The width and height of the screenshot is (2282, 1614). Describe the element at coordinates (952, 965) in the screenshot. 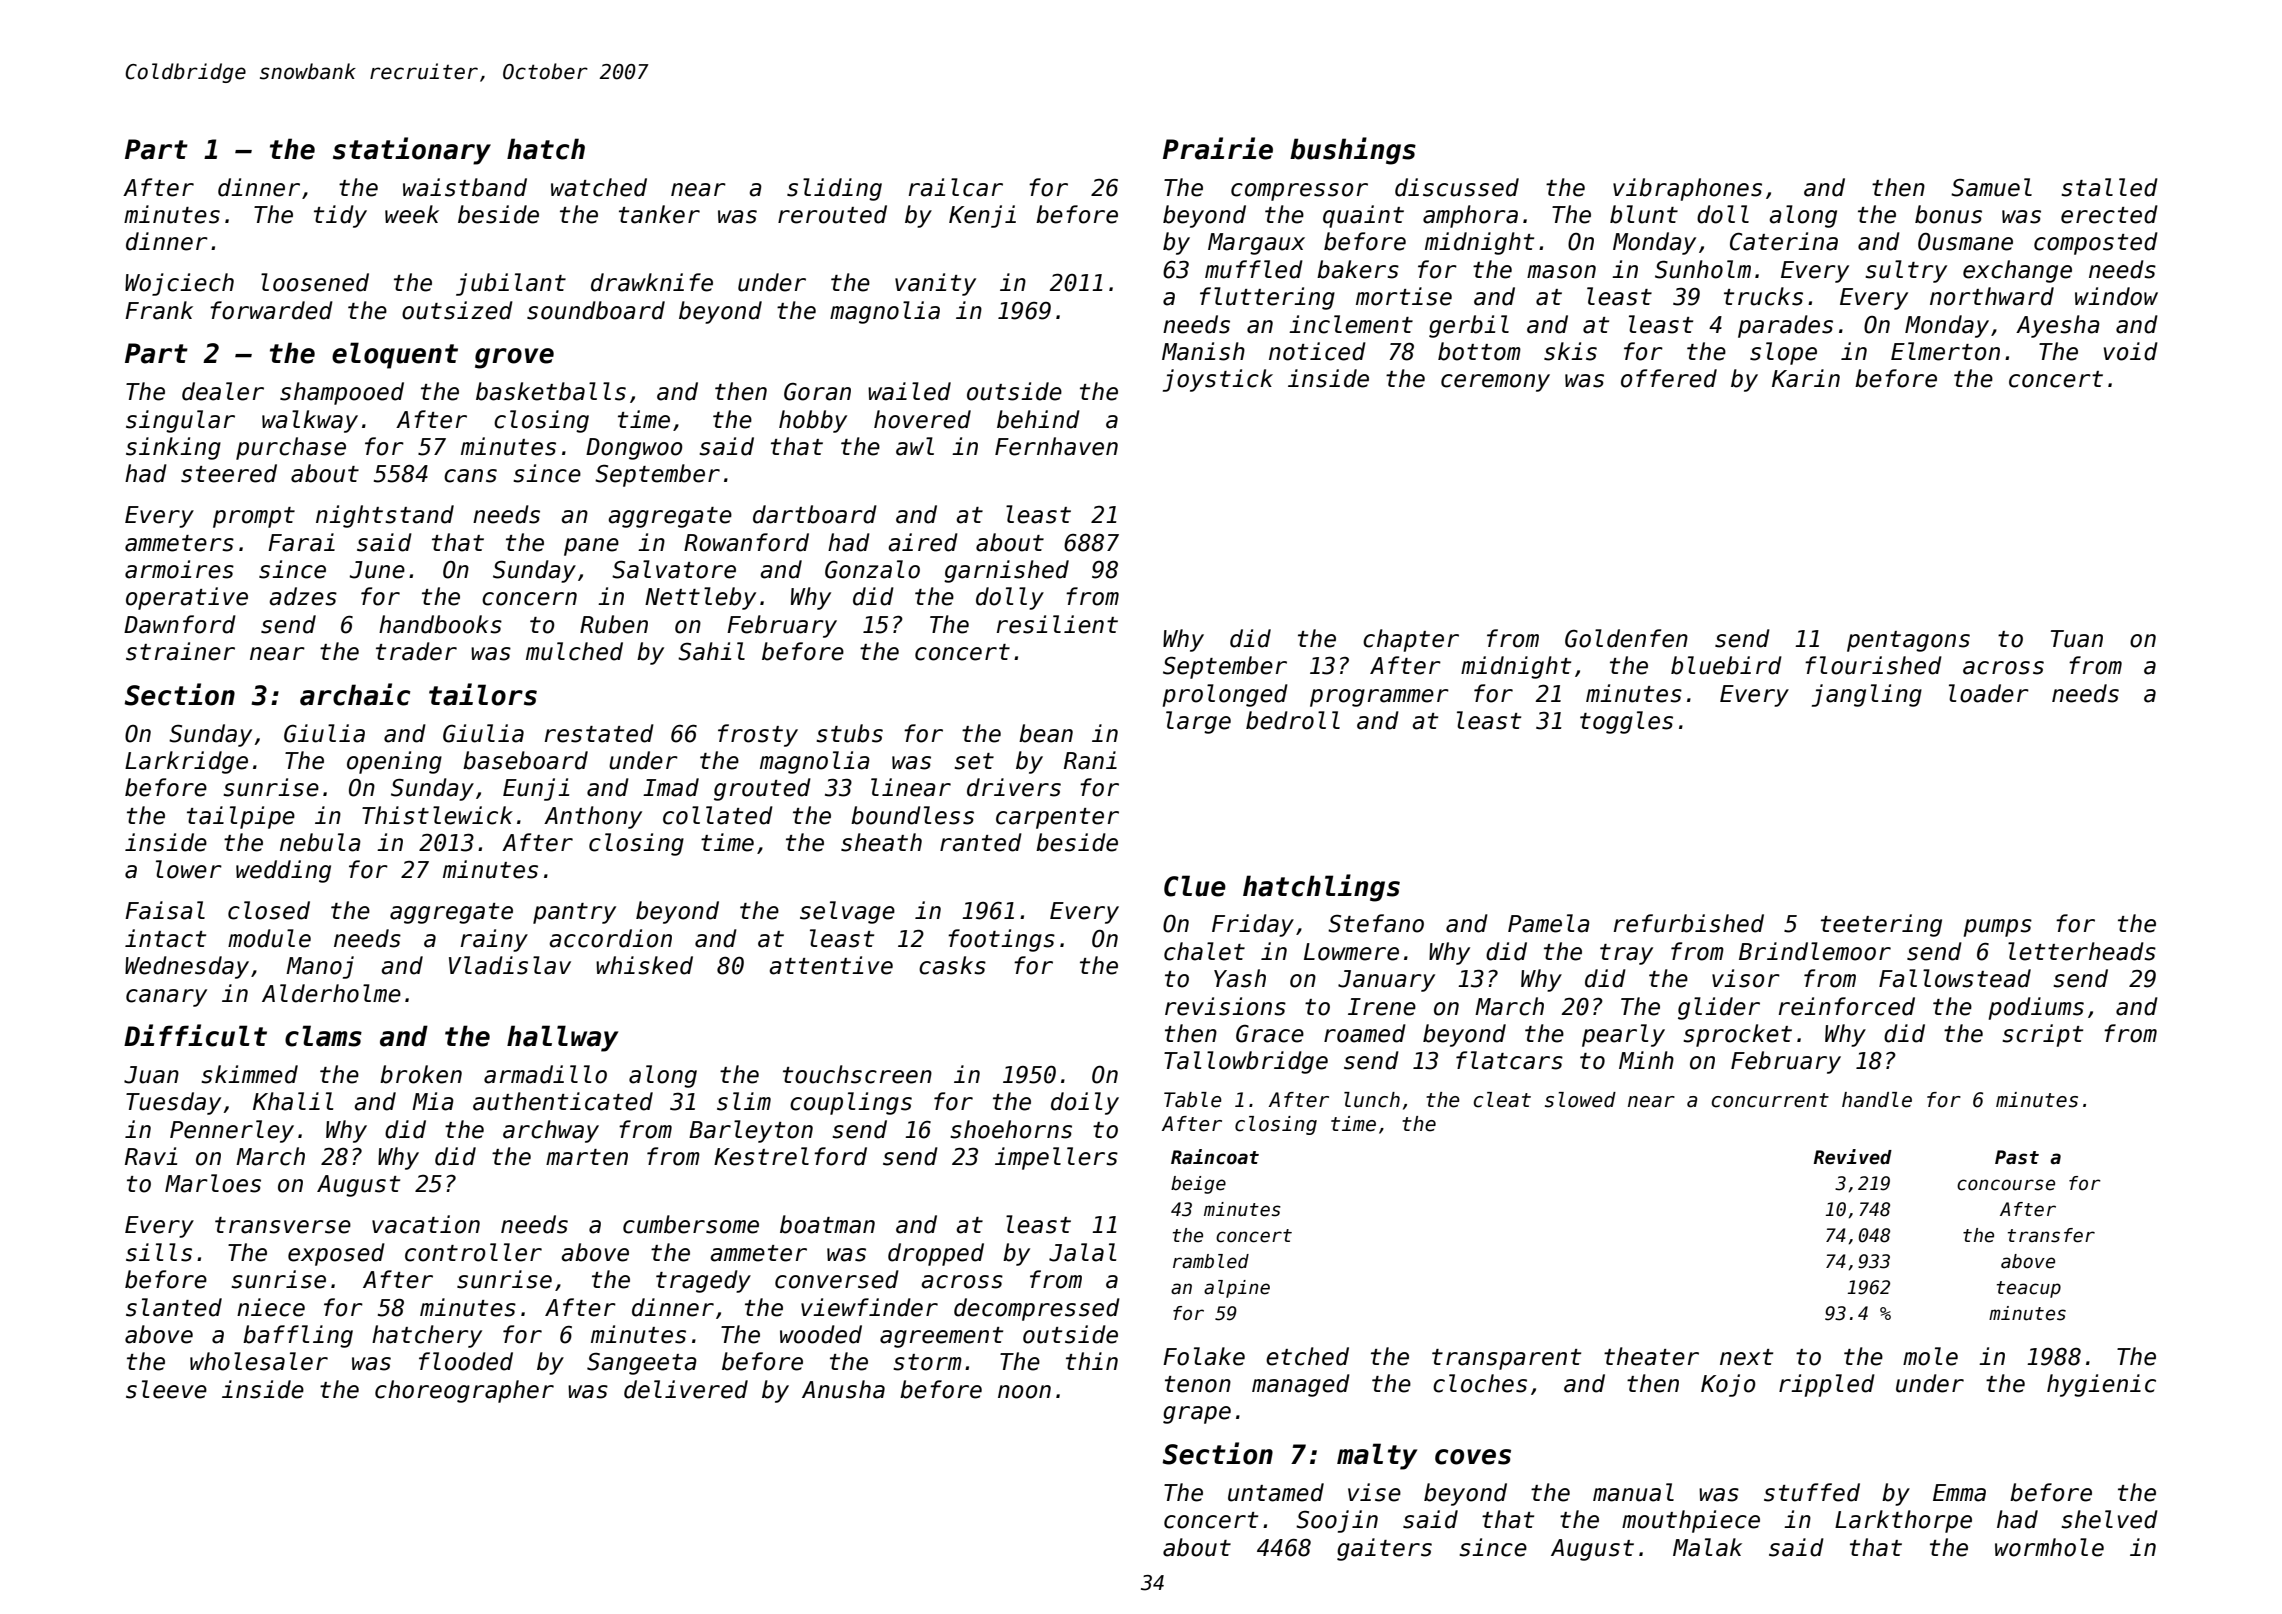

I see `casks` at that location.
